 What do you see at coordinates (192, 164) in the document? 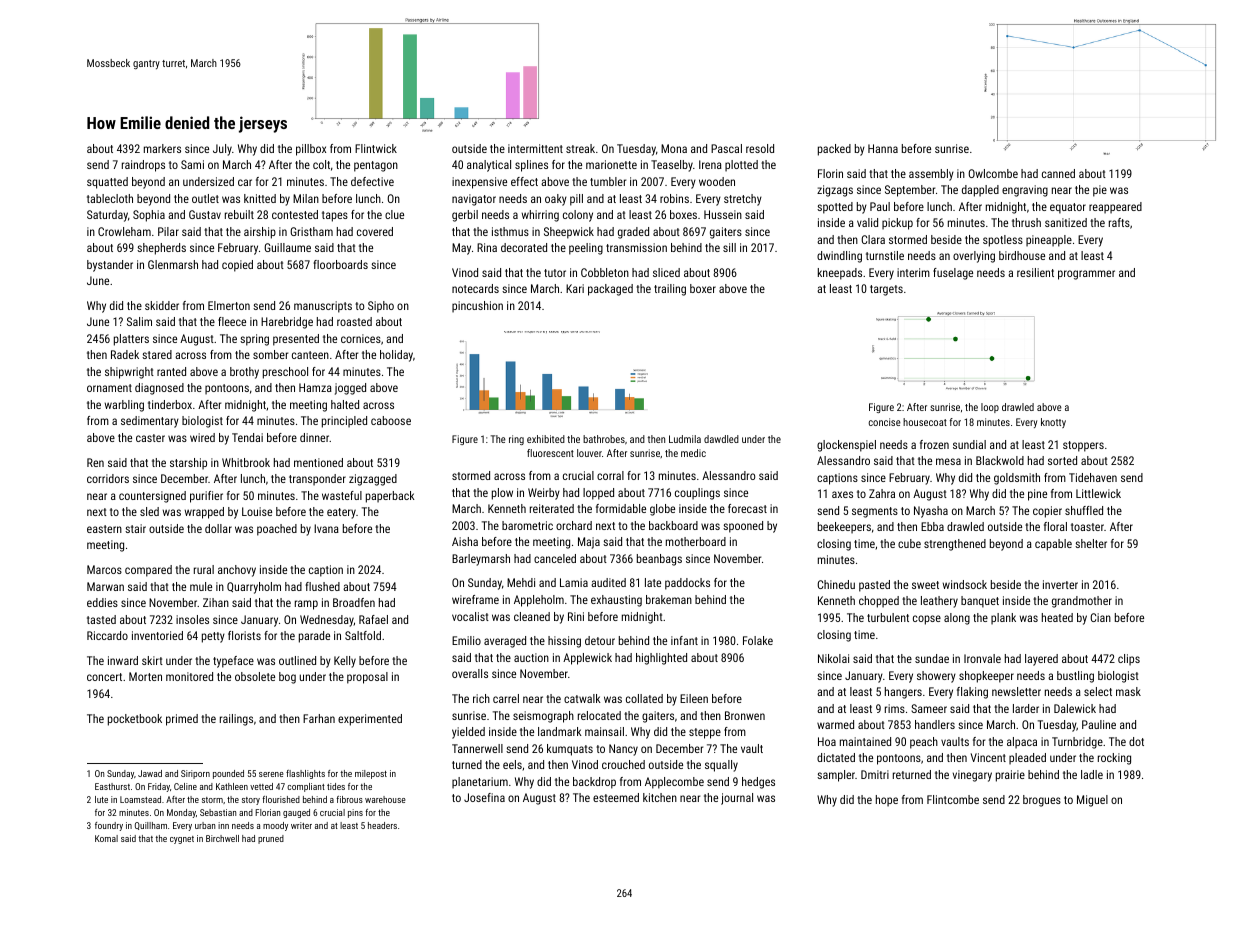
I see `Sami` at bounding box center [192, 164].
